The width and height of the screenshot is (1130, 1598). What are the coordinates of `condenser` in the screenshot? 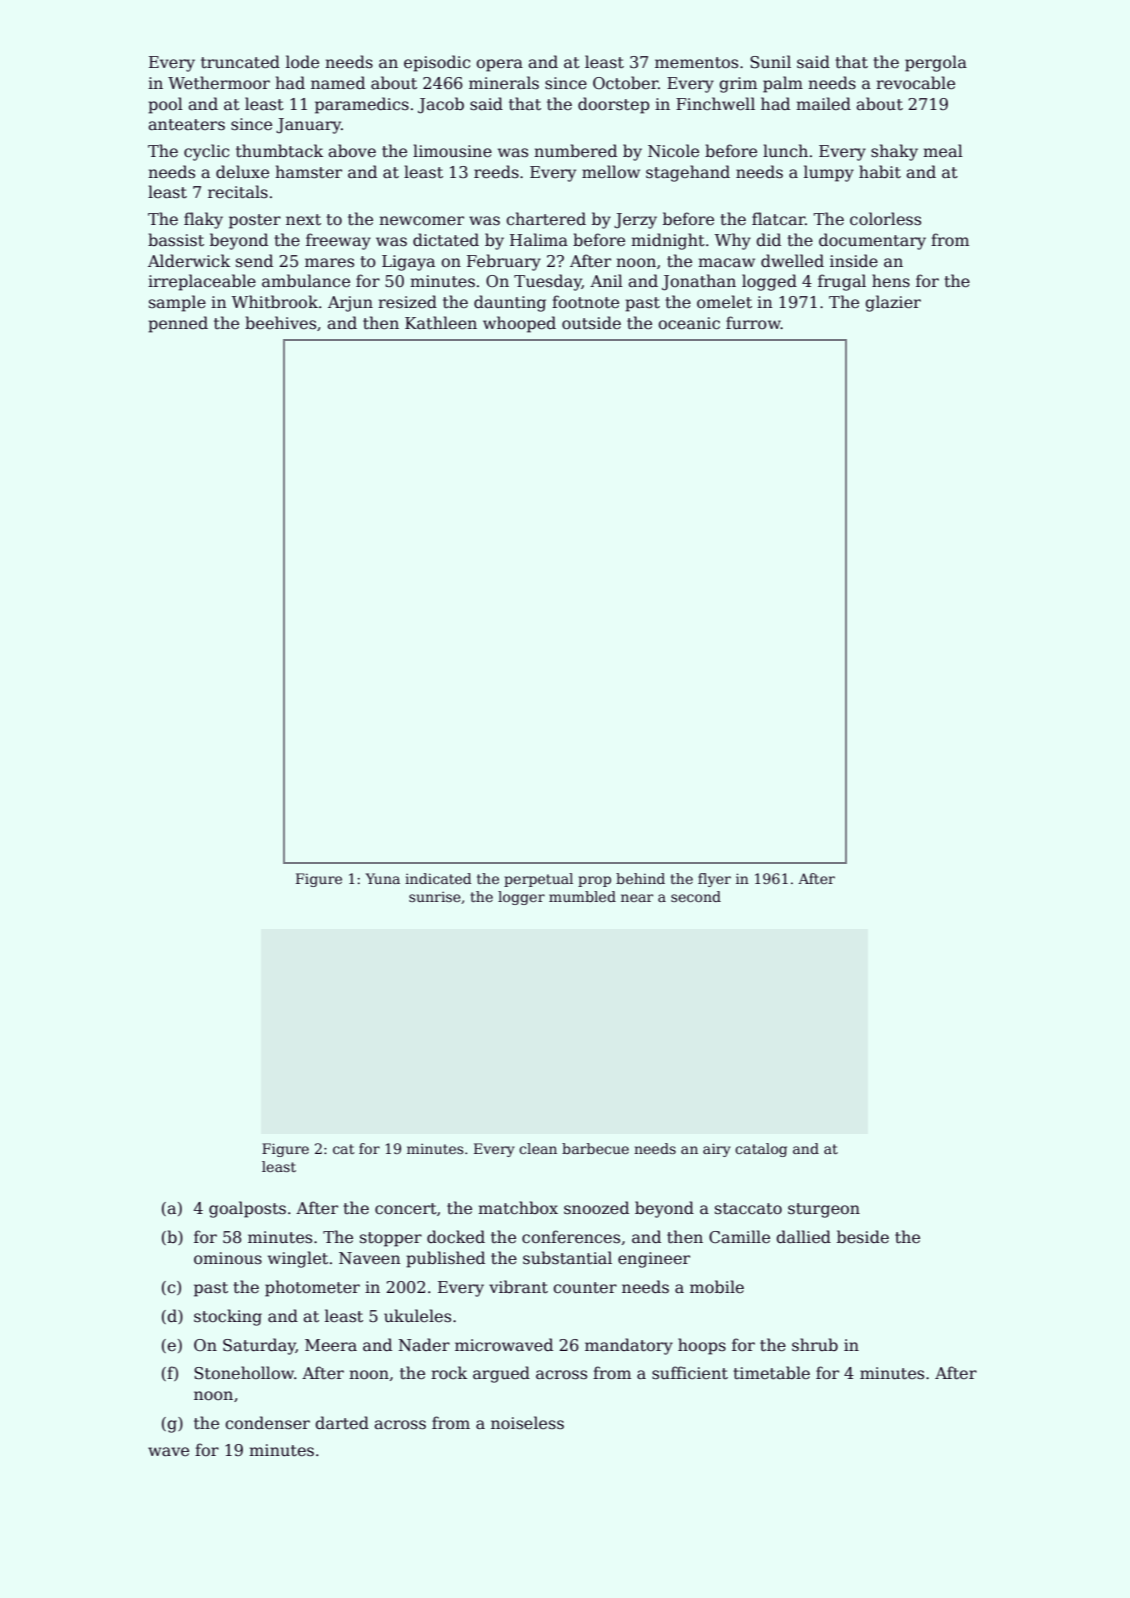 It's located at (267, 1423).
